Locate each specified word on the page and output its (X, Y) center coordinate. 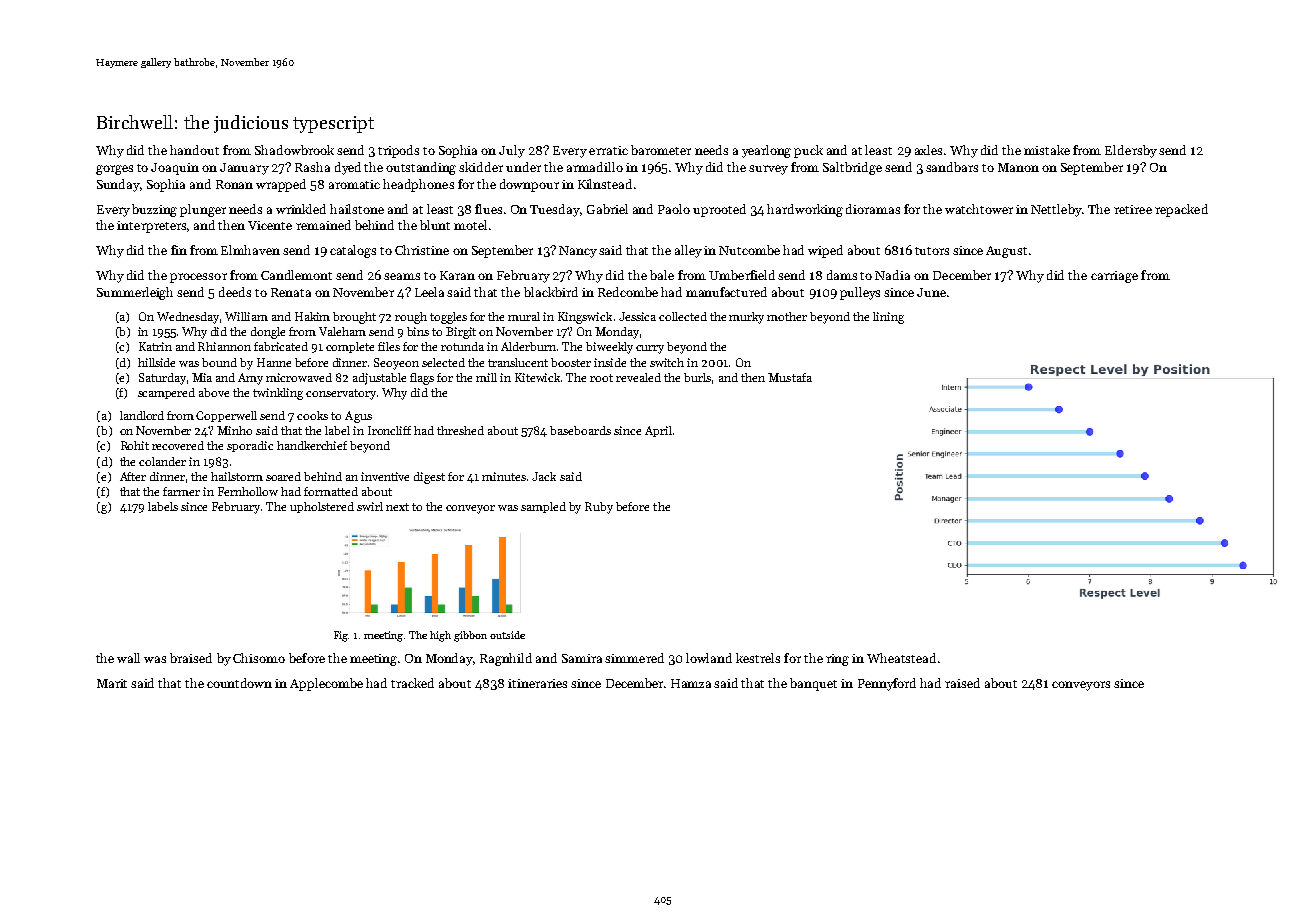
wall (128, 658)
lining (888, 318)
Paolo (674, 209)
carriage (1114, 277)
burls (697, 377)
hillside (156, 362)
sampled (543, 507)
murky (746, 318)
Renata (291, 292)
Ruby (599, 508)
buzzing (154, 210)
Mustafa (790, 377)
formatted (331, 491)
